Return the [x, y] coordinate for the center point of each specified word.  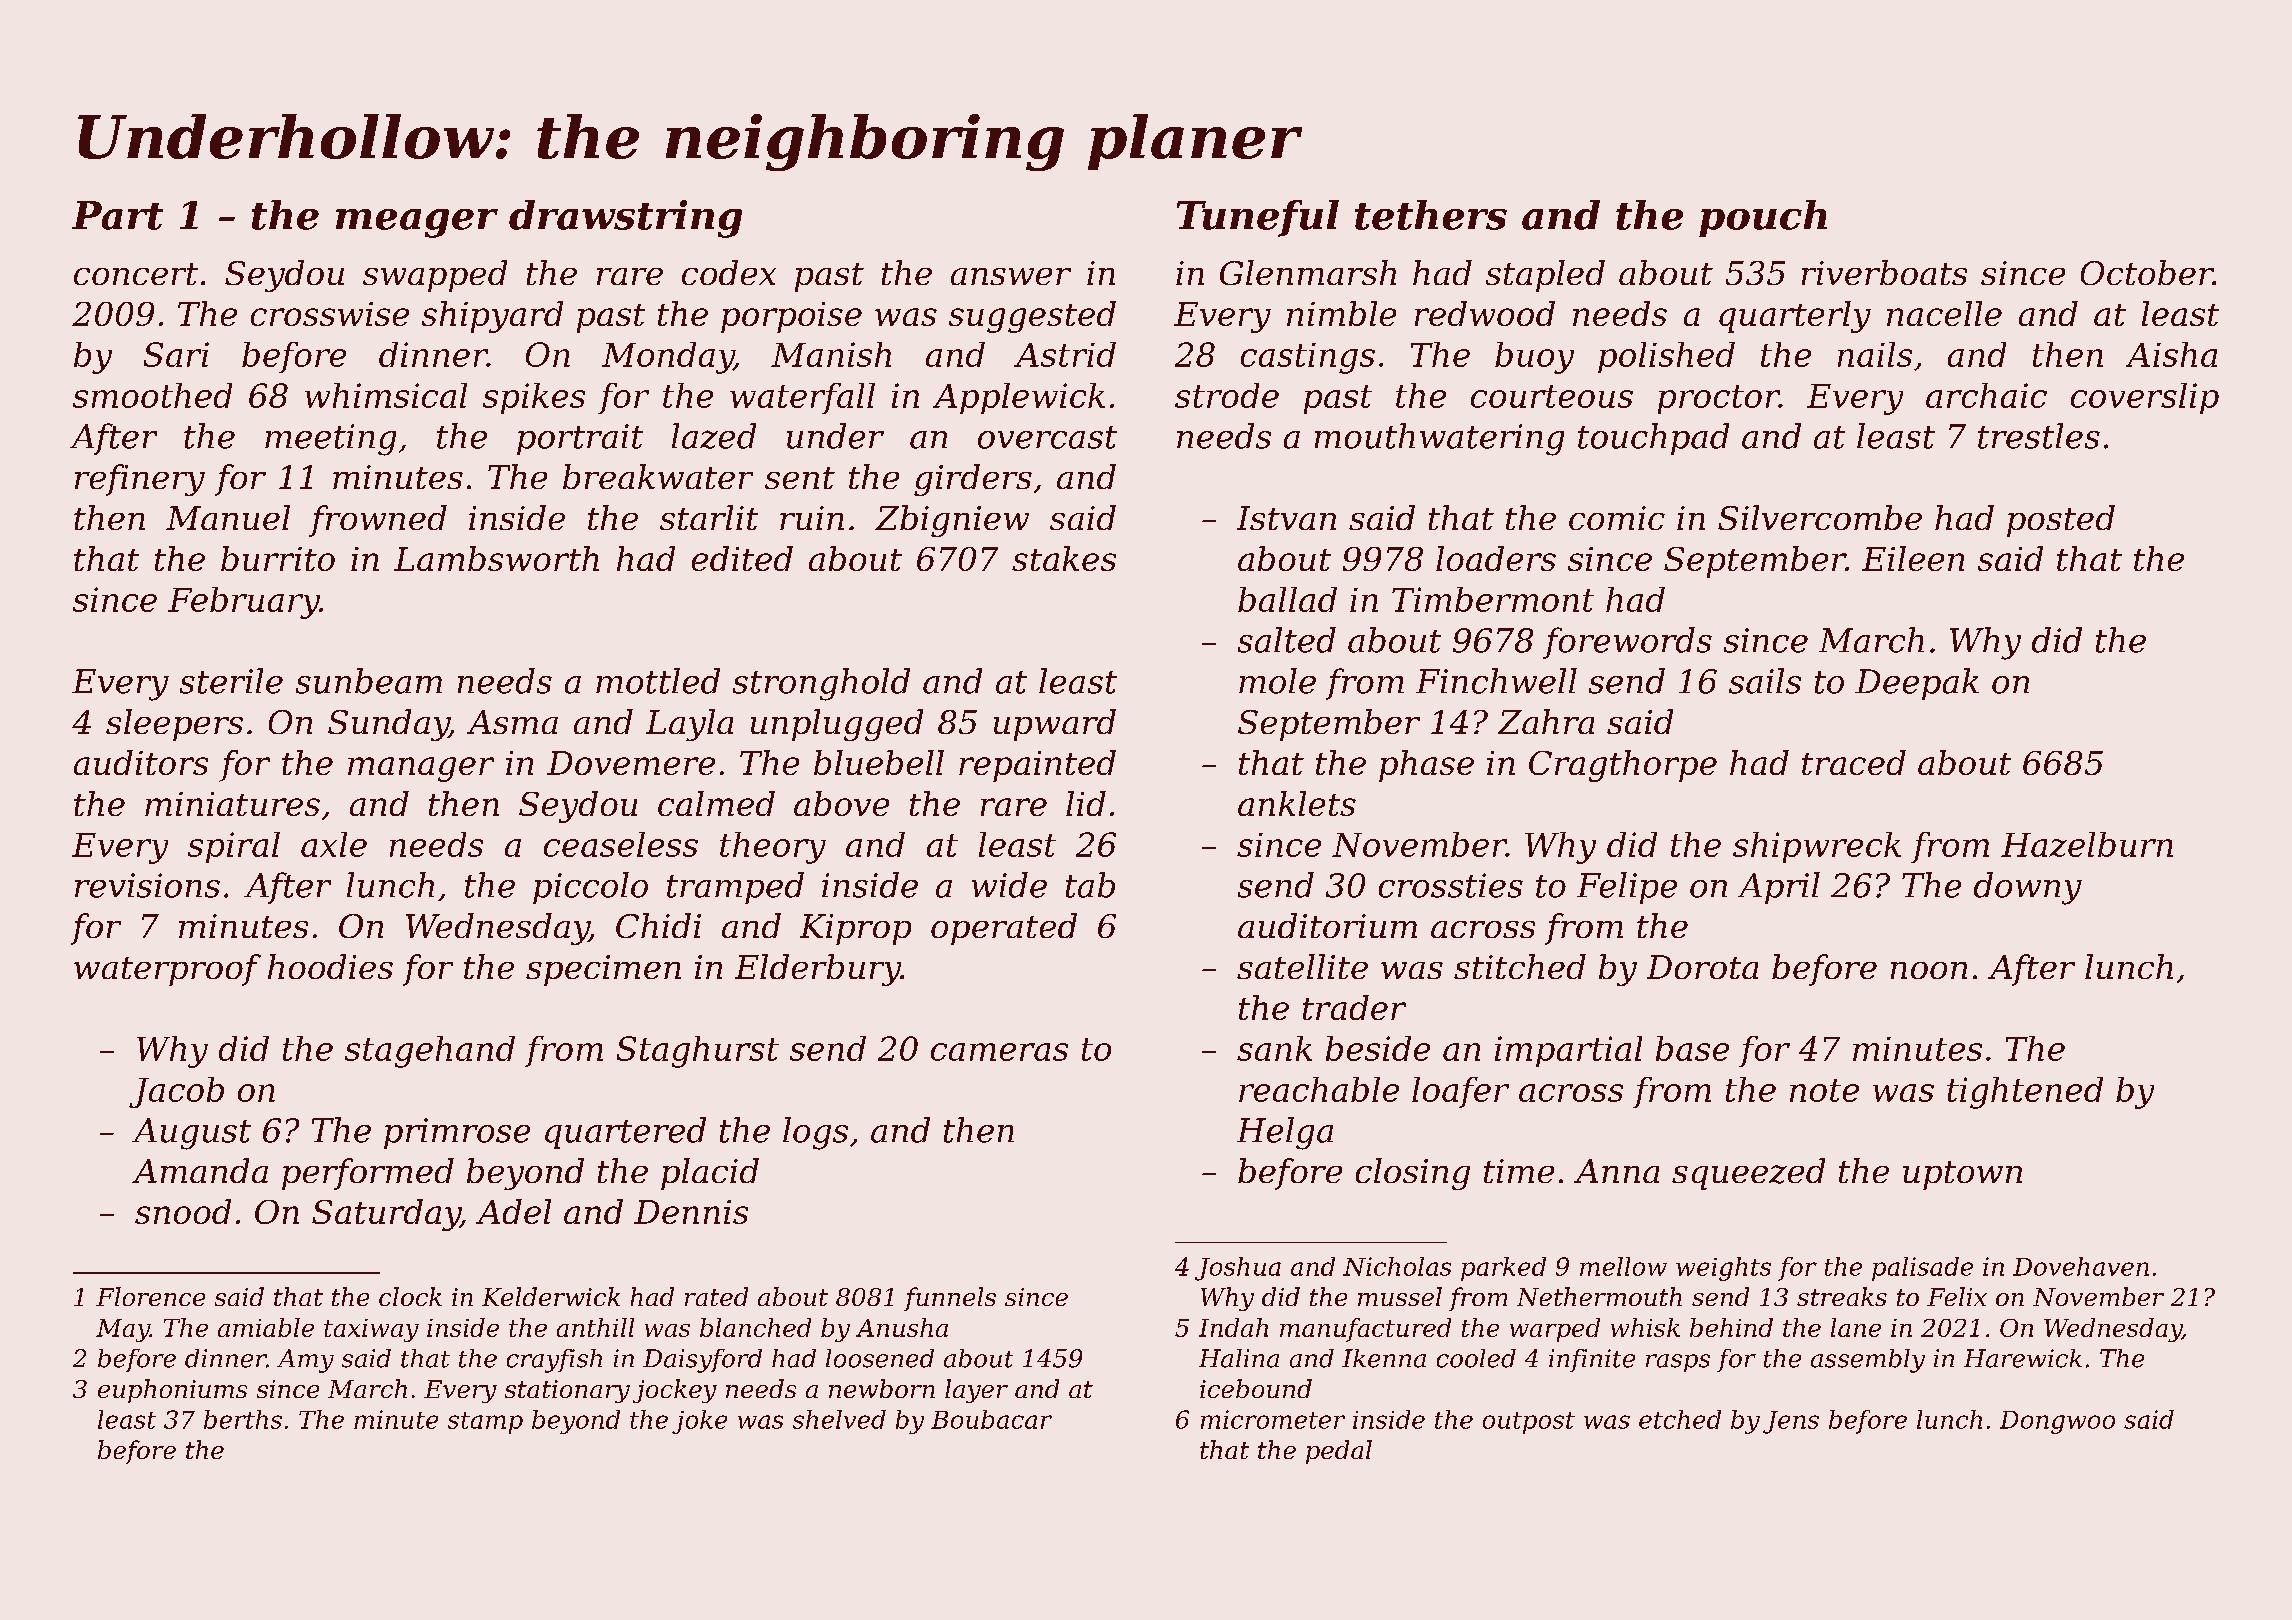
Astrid [1065, 354]
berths [243, 1419]
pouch [1763, 218]
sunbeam [369, 681]
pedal [1339, 1452]
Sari [176, 354]
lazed [714, 436]
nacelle [1944, 313]
